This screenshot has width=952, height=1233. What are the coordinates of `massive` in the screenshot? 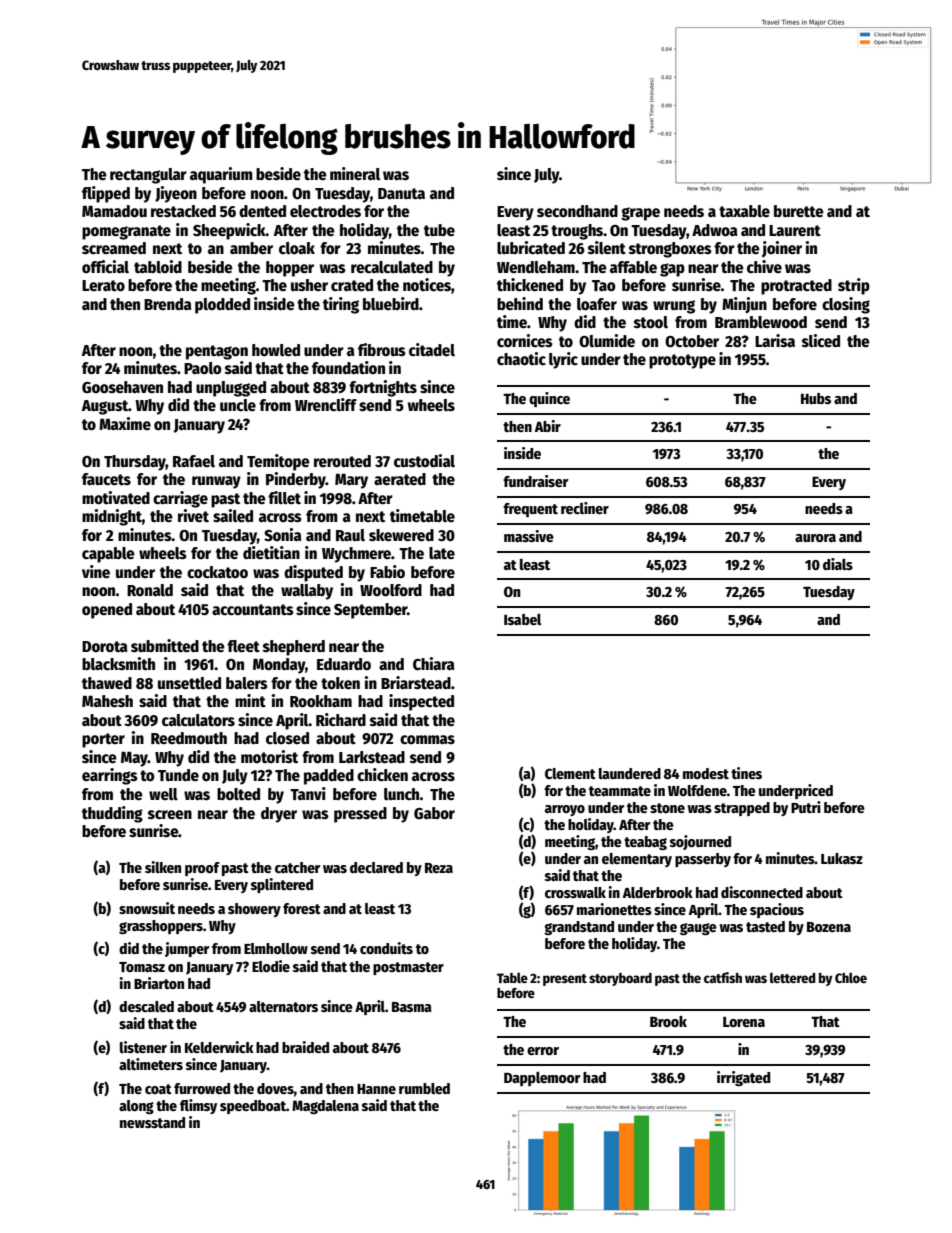 It's located at (529, 536).
